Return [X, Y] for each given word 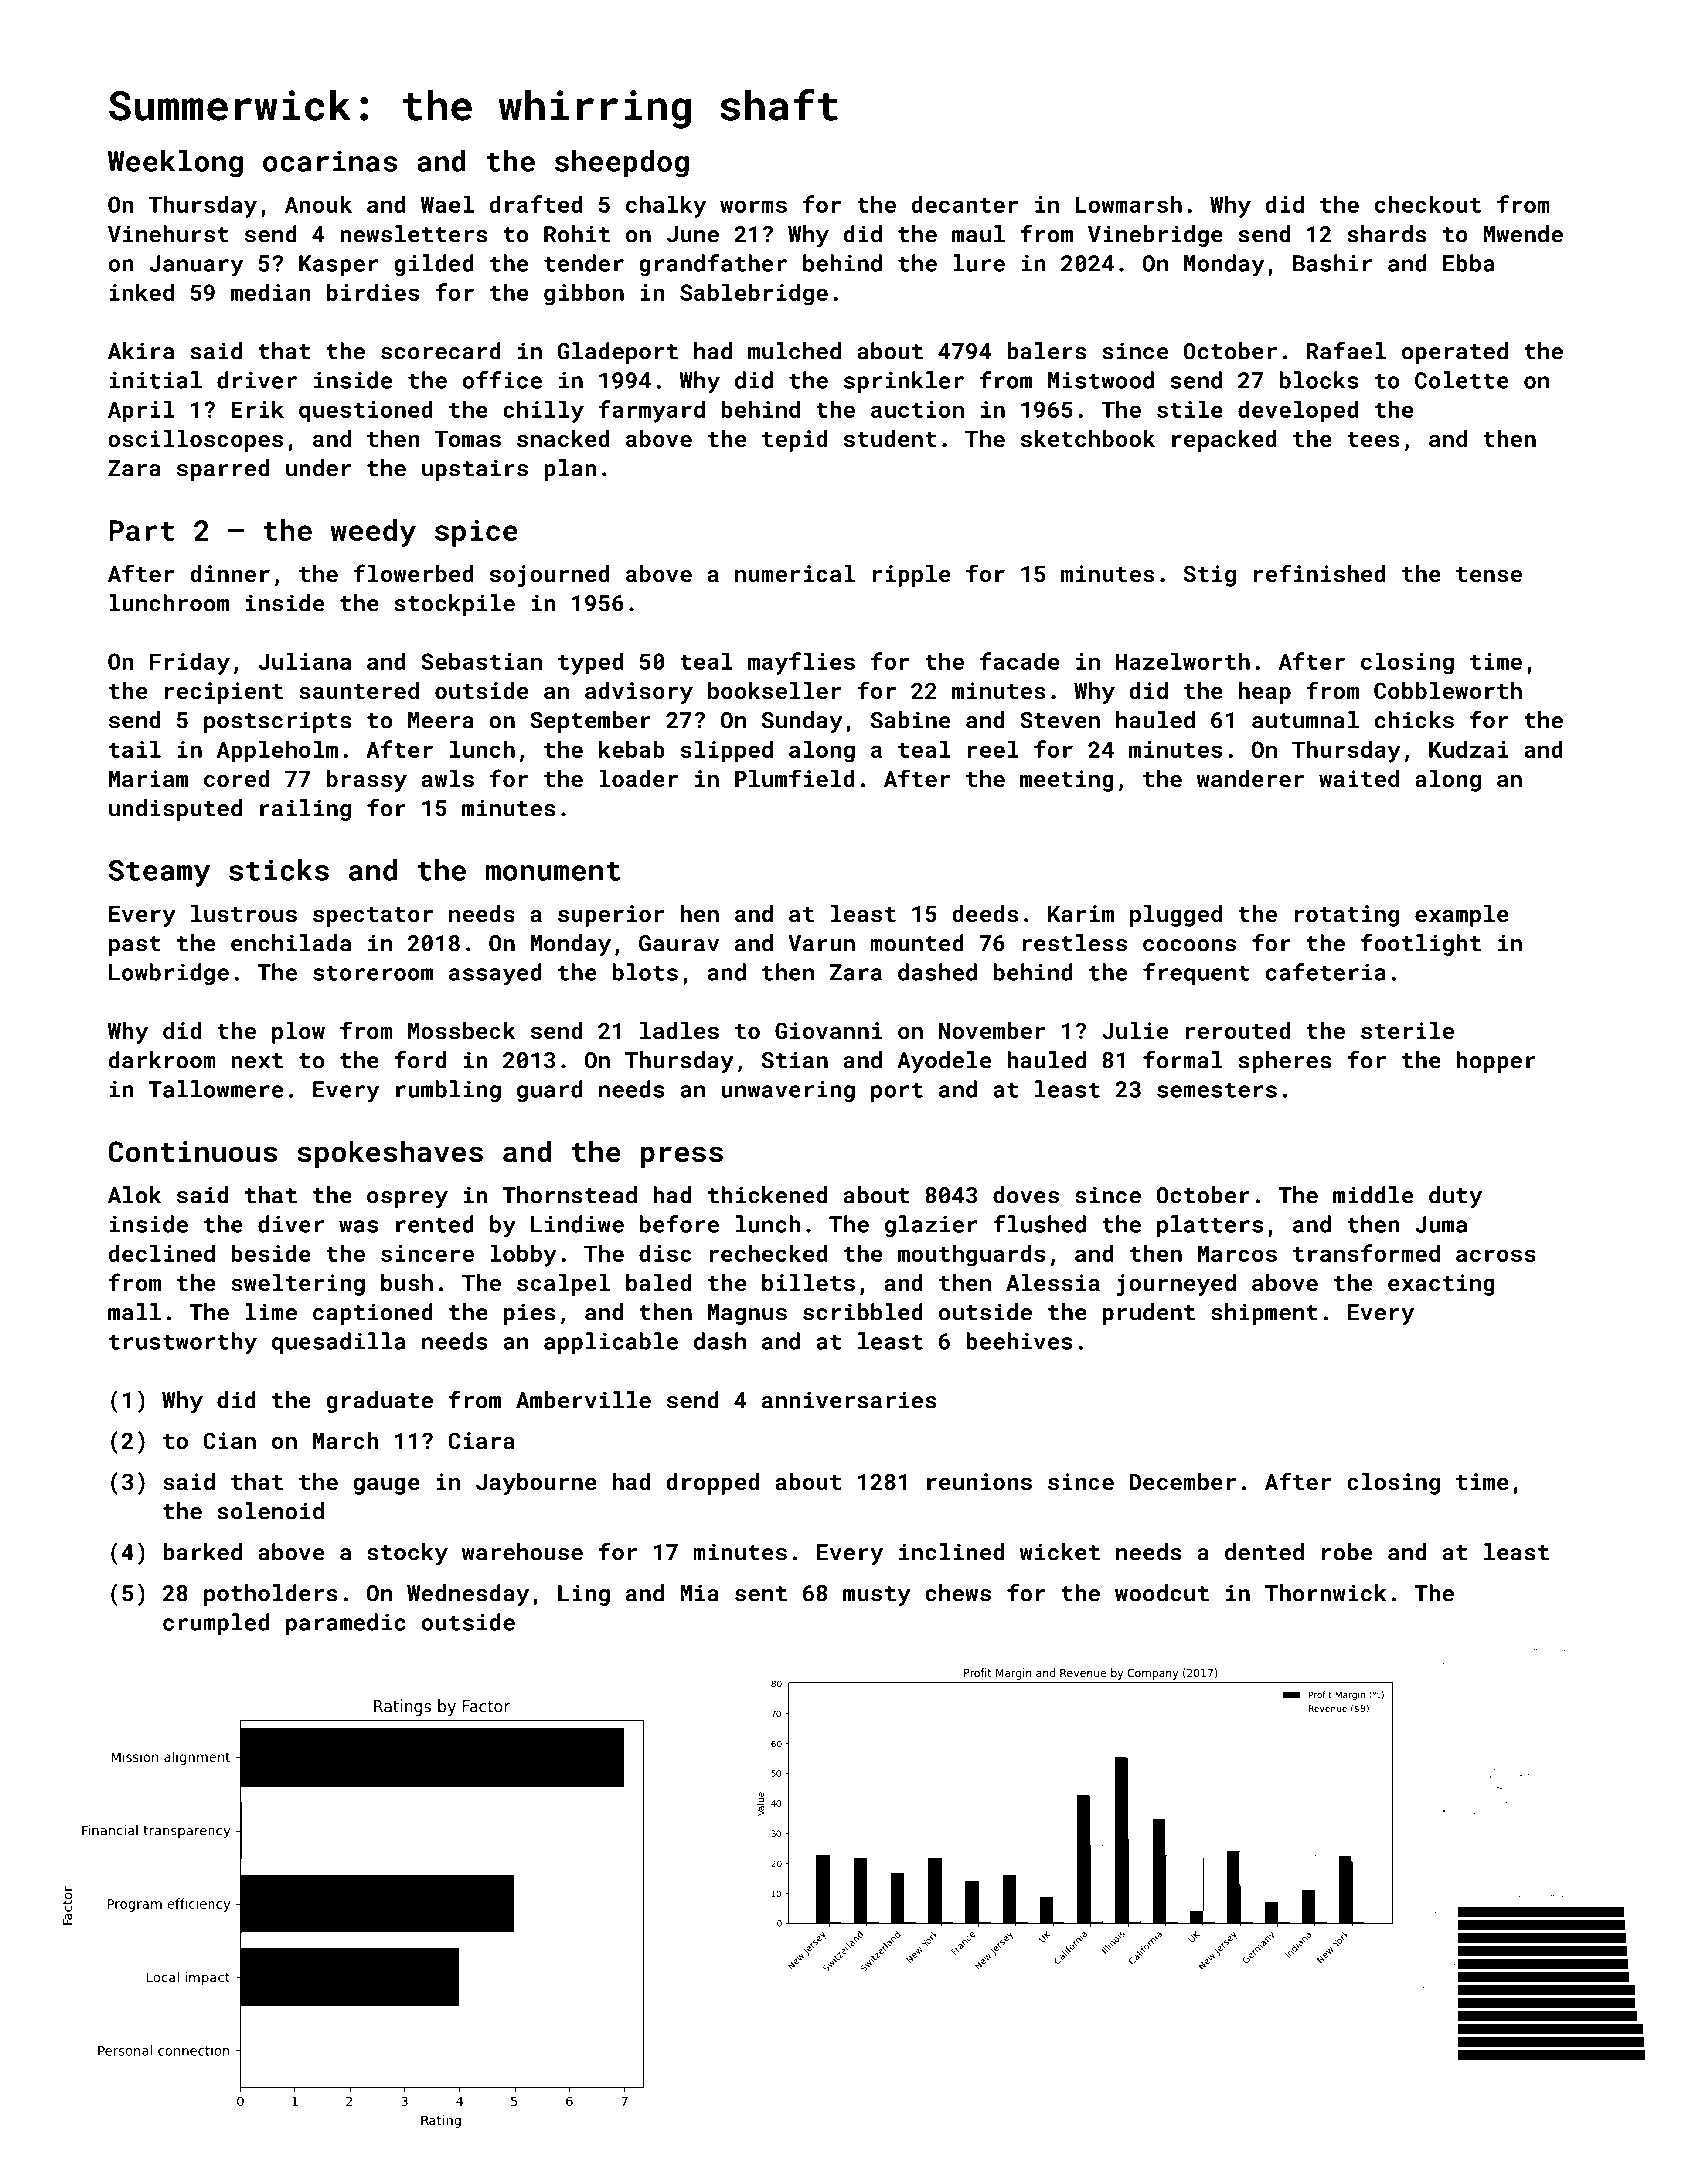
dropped [713, 1484]
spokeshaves [390, 1154]
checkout [1428, 204]
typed [590, 663]
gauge [387, 1486]
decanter [965, 204]
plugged [1176, 916]
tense [1489, 574]
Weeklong [175, 164]
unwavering [788, 1091]
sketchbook [1088, 438]
